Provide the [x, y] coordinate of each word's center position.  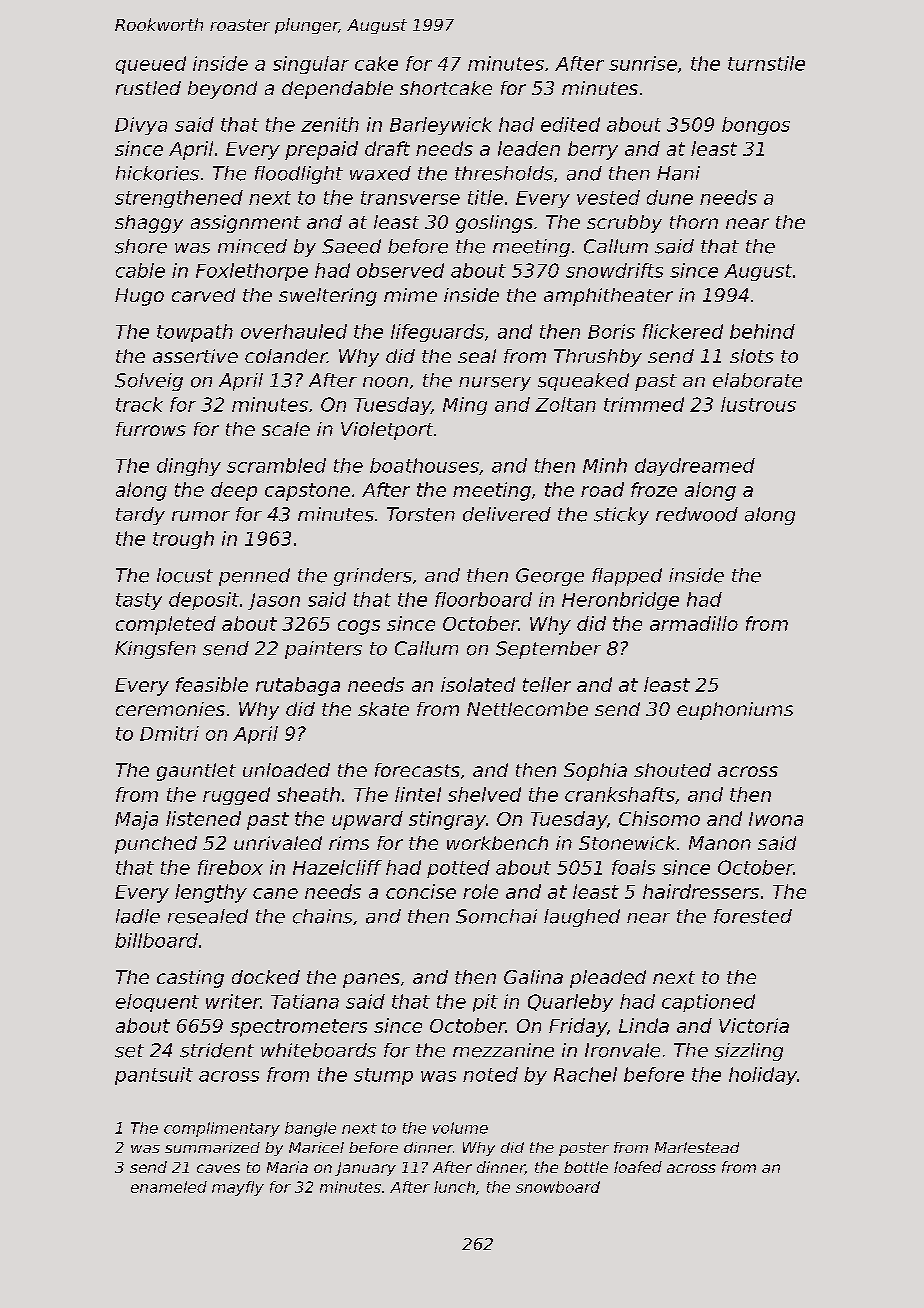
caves [218, 1168]
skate [383, 709]
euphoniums [735, 711]
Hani [678, 173]
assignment [246, 224]
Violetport [387, 431]
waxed [380, 173]
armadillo [694, 623]
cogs [359, 627]
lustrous [758, 404]
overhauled [294, 331]
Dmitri [169, 733]
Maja [136, 820]
